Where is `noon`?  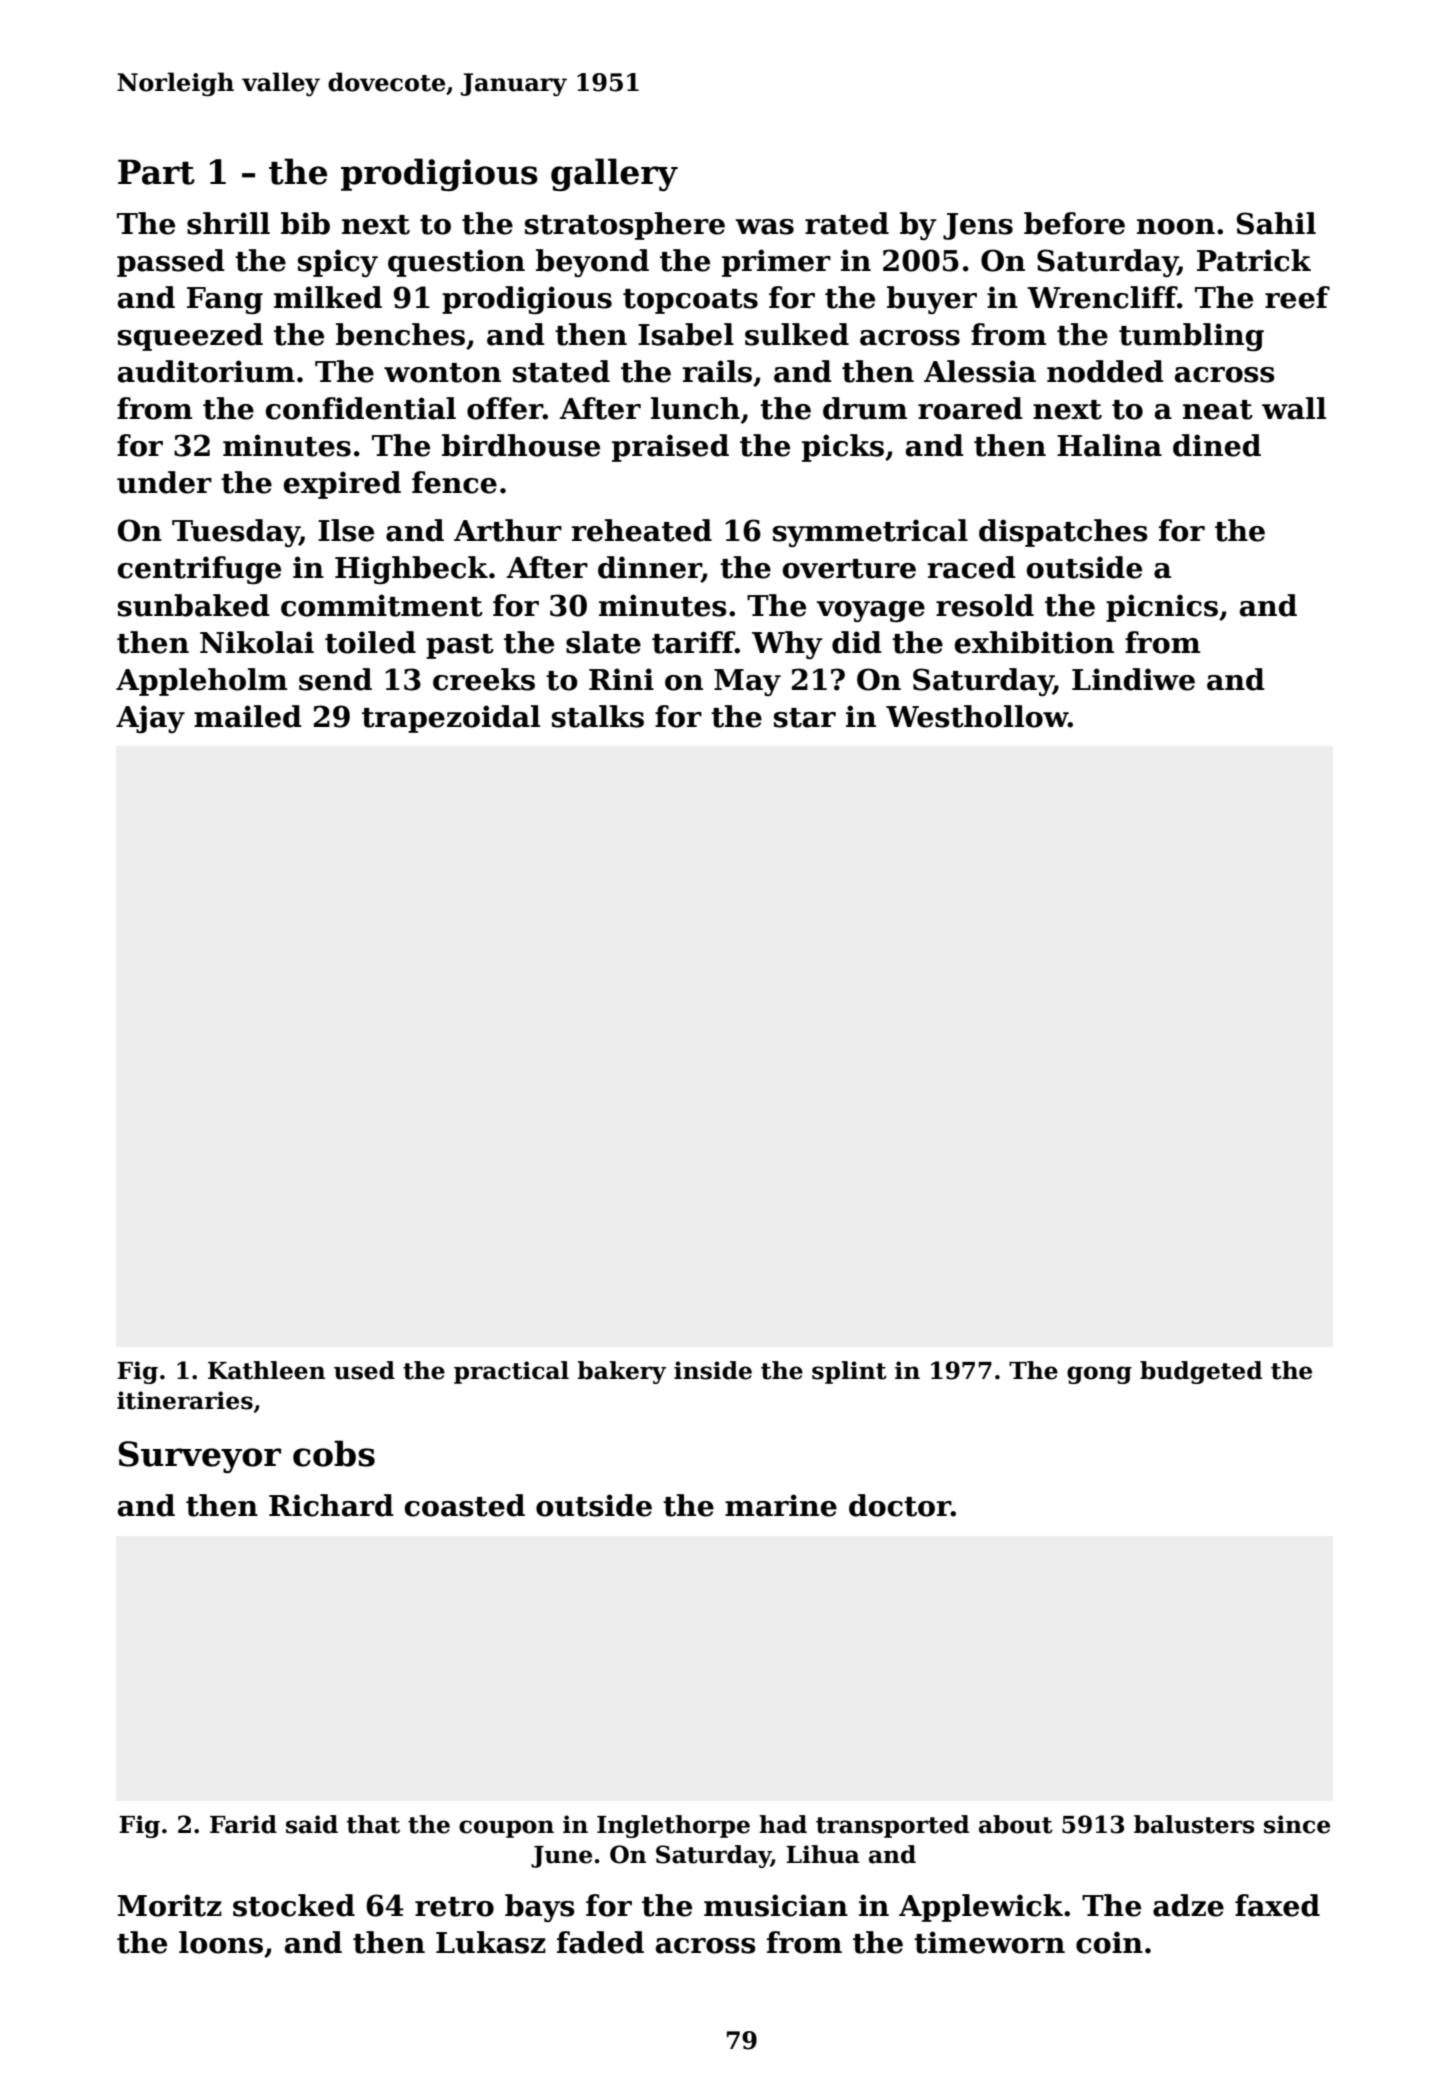
noon is located at coordinates (1176, 227).
